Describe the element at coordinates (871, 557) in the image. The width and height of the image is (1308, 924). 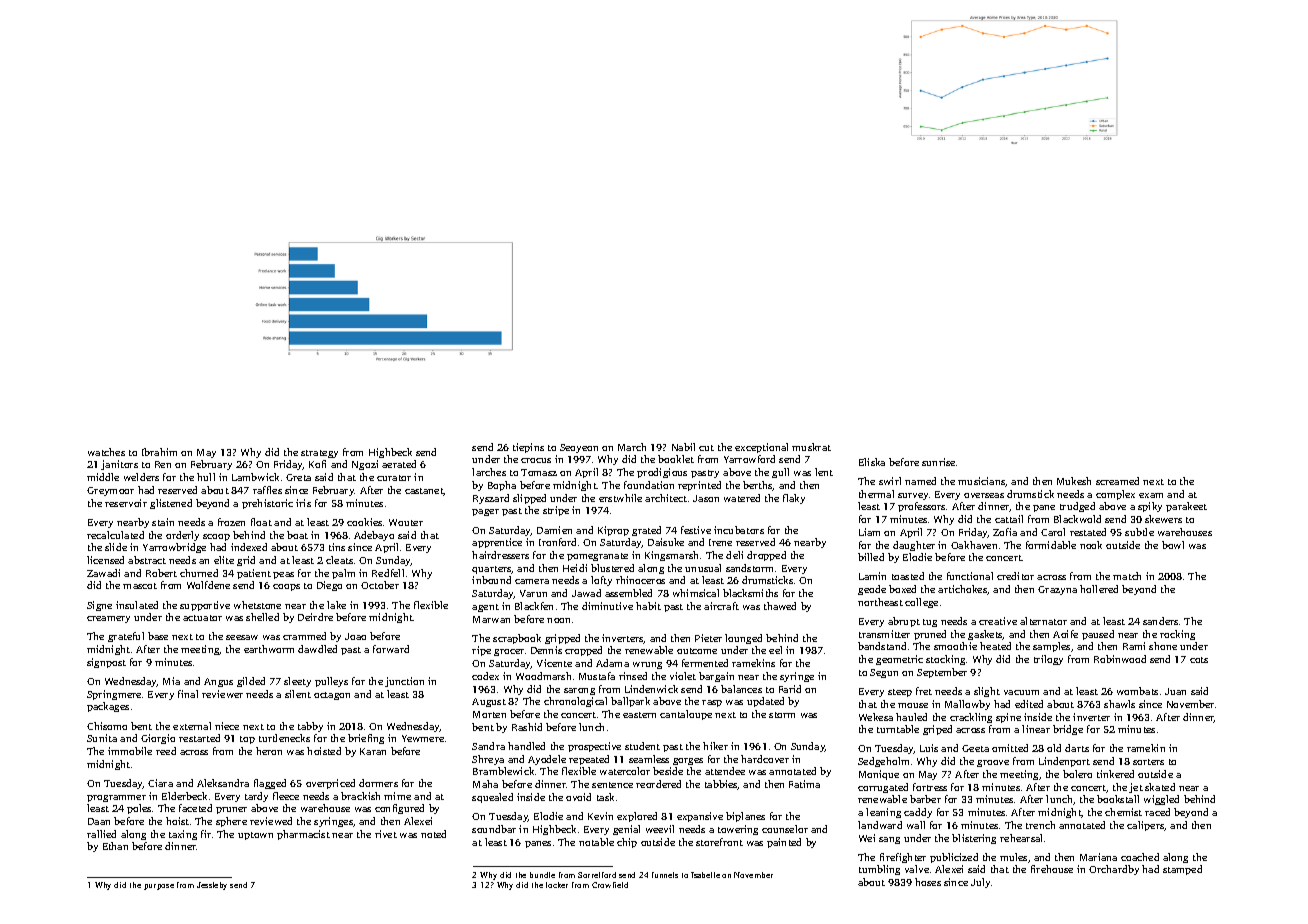
I see `billed` at that location.
